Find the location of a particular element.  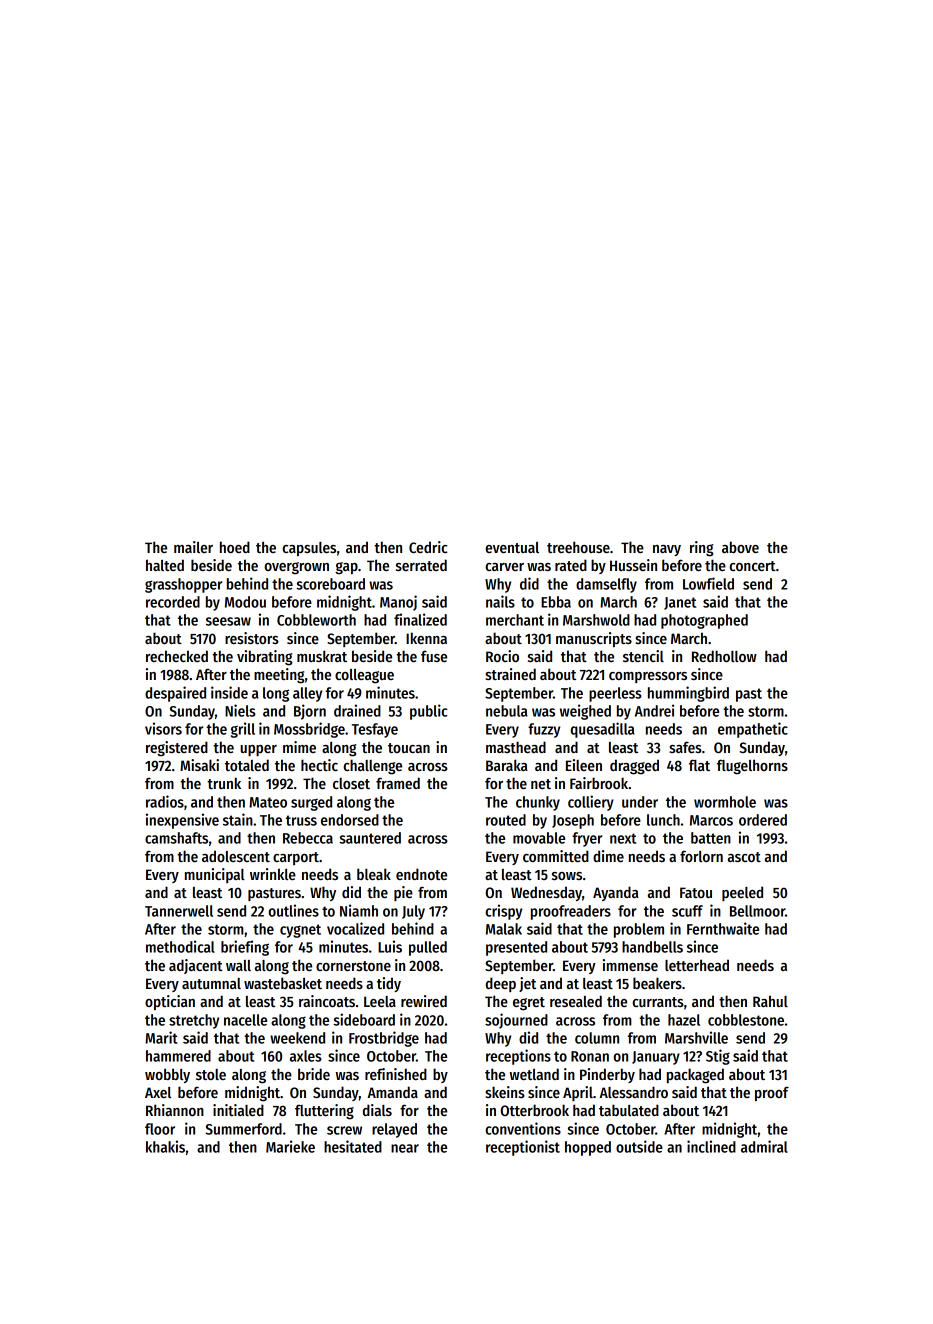

egret is located at coordinates (529, 1004).
